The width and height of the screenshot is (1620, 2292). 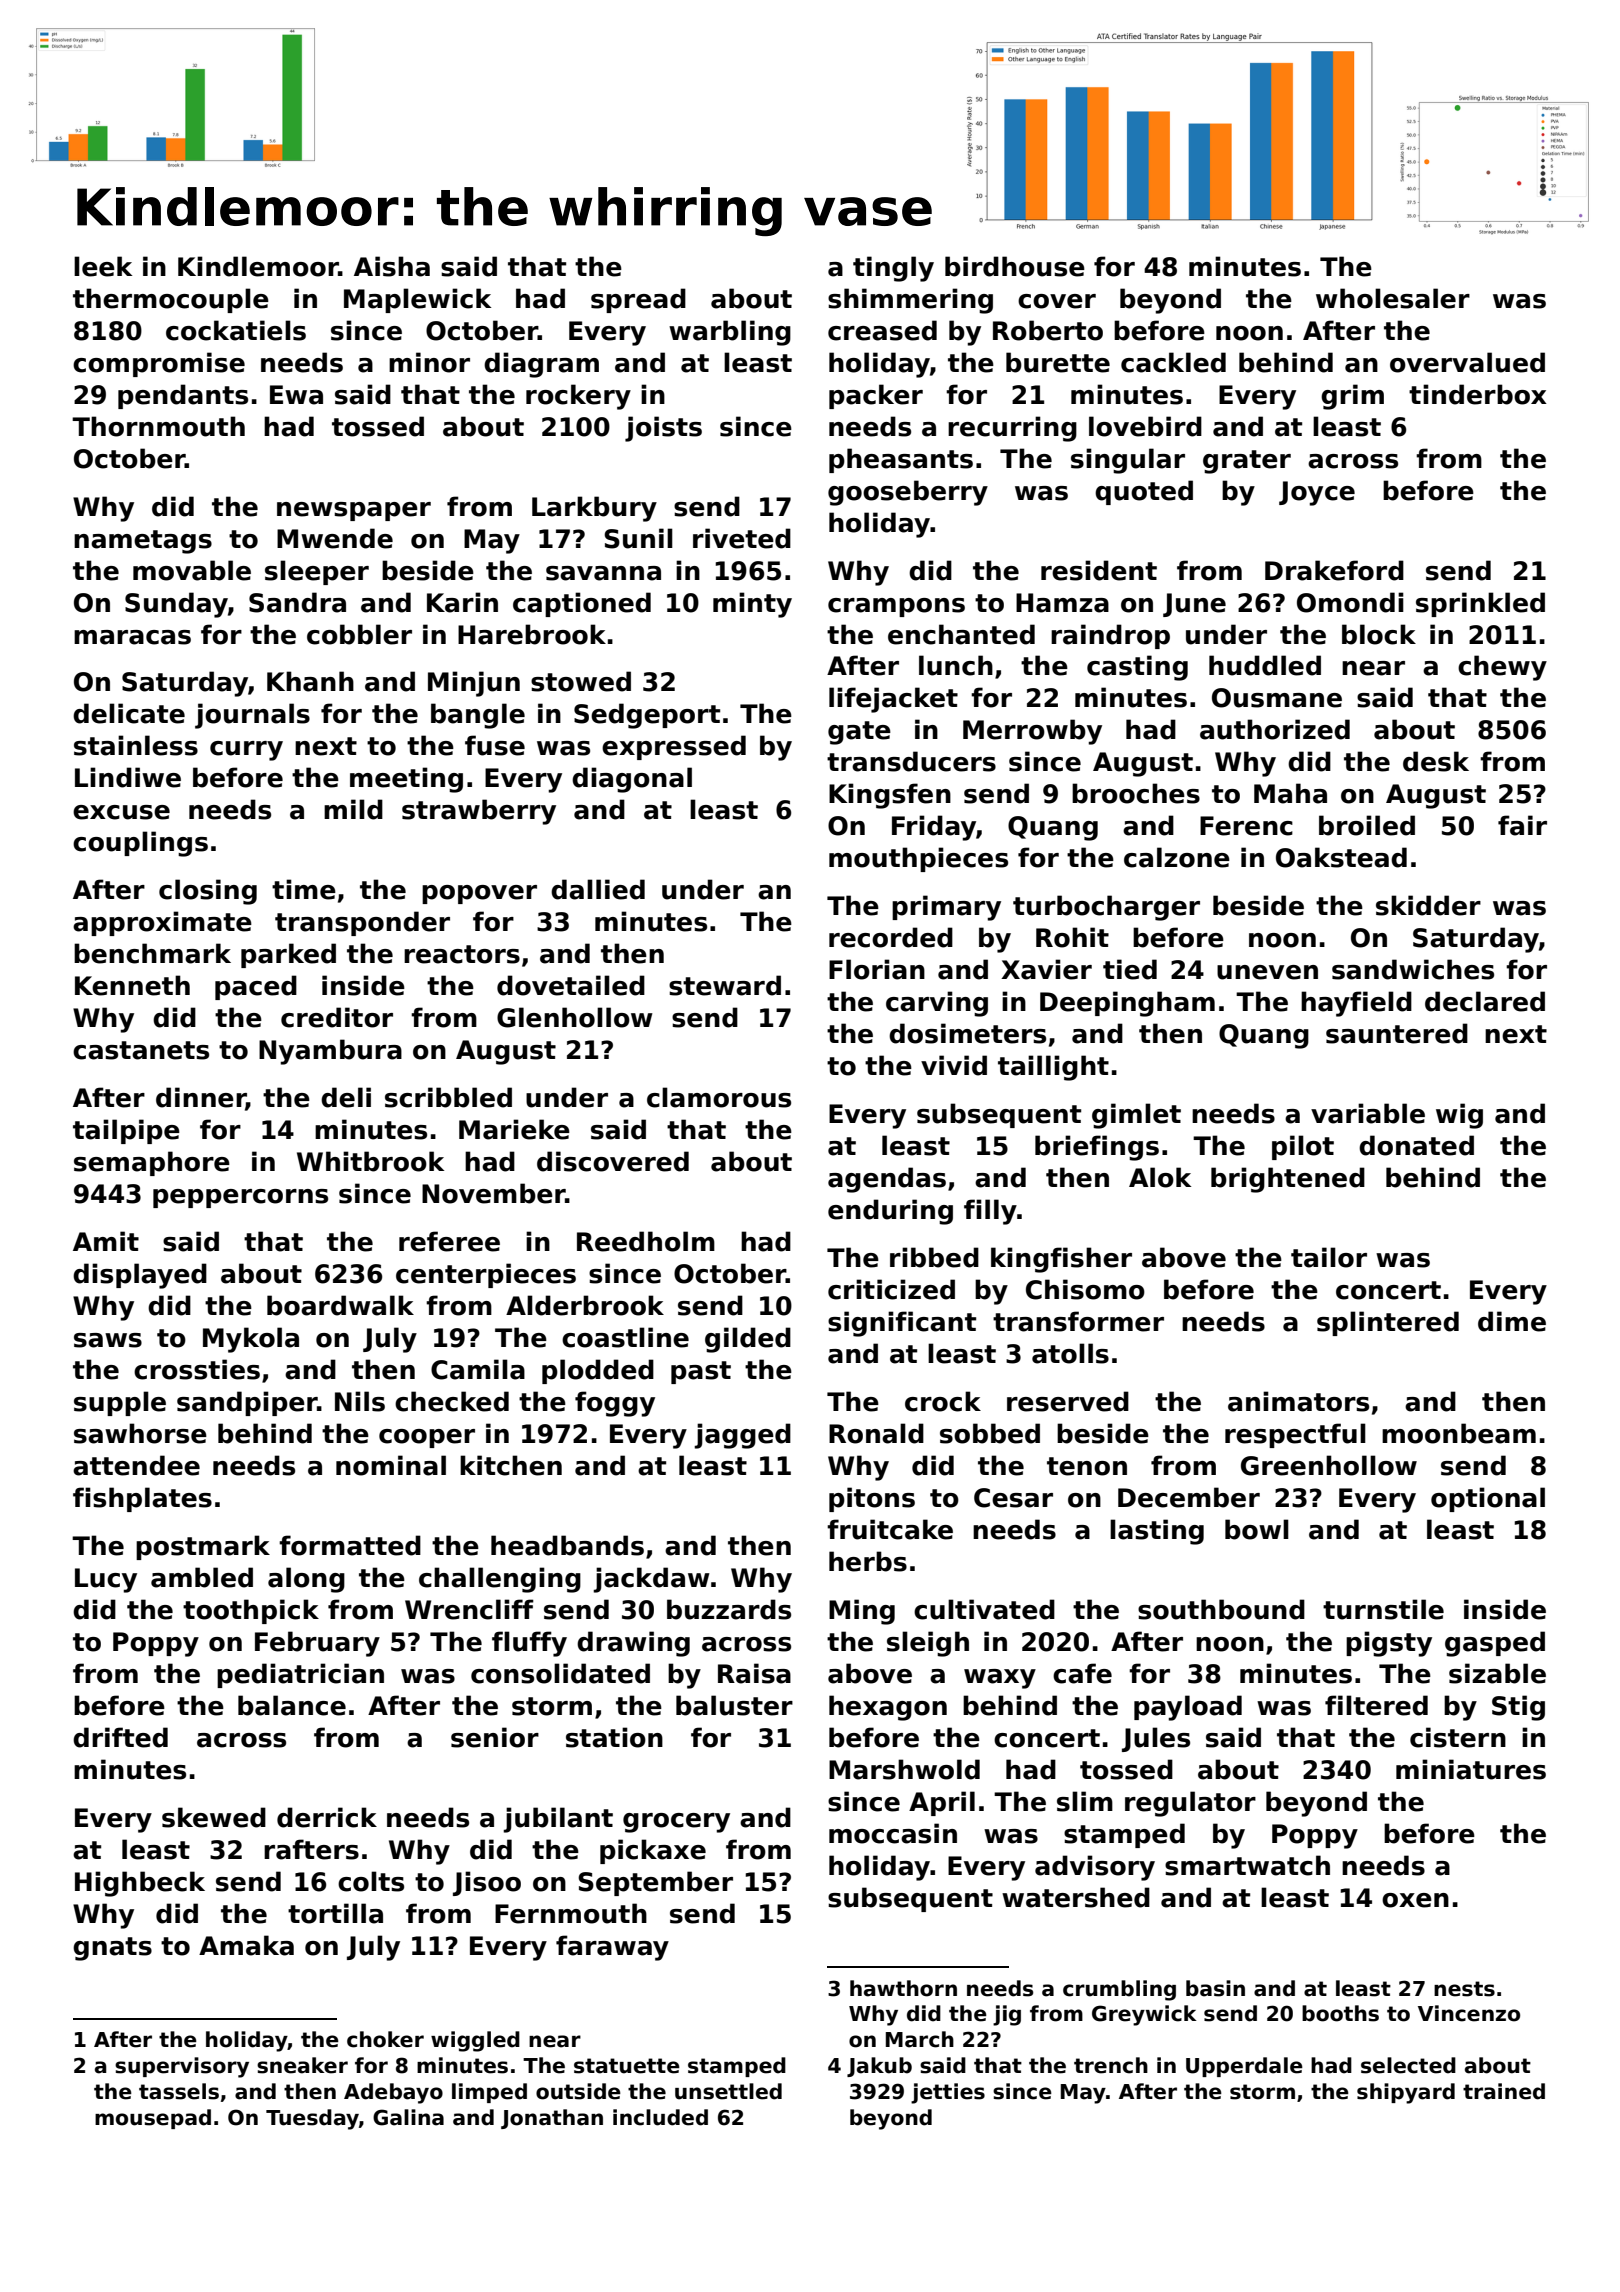 What do you see at coordinates (1389, 1644) in the screenshot?
I see `pigsty` at bounding box center [1389, 1644].
